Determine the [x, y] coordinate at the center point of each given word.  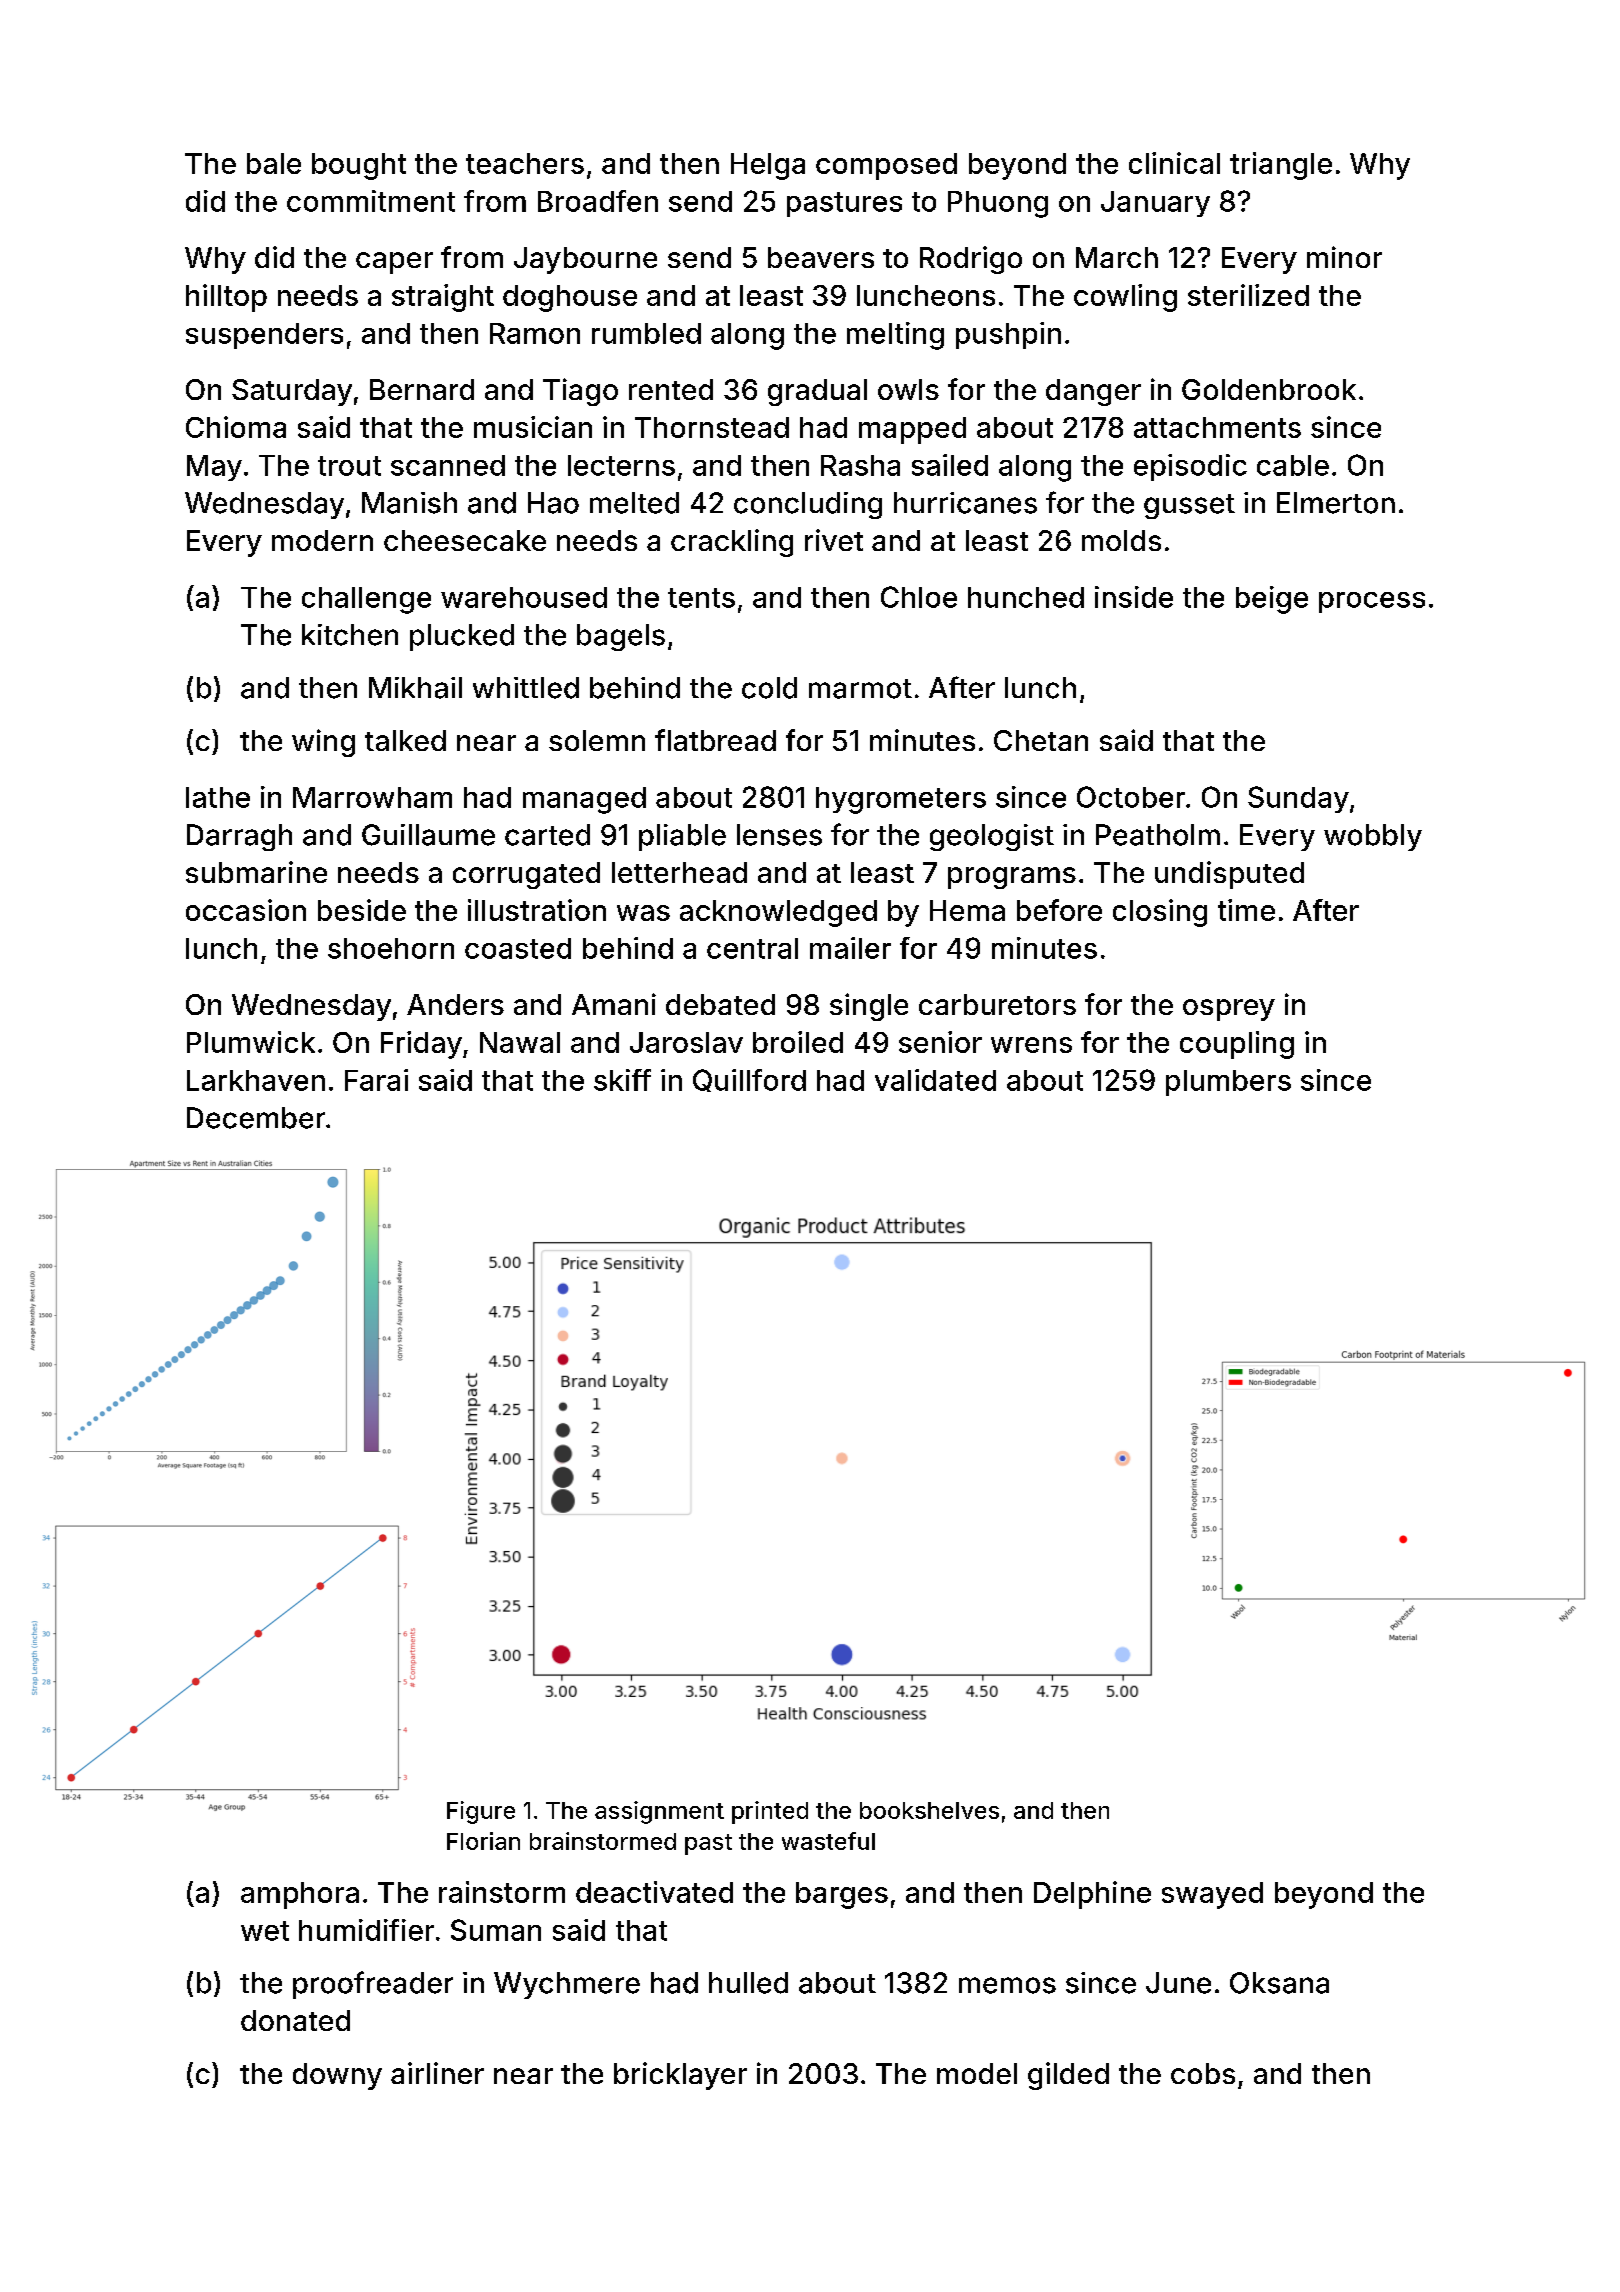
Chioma [236, 427]
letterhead [679, 872]
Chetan [1041, 740]
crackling [732, 543]
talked [405, 740]
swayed [1212, 1895]
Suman [496, 1930]
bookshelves [929, 1810]
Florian [483, 1841]
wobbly [1373, 837]
